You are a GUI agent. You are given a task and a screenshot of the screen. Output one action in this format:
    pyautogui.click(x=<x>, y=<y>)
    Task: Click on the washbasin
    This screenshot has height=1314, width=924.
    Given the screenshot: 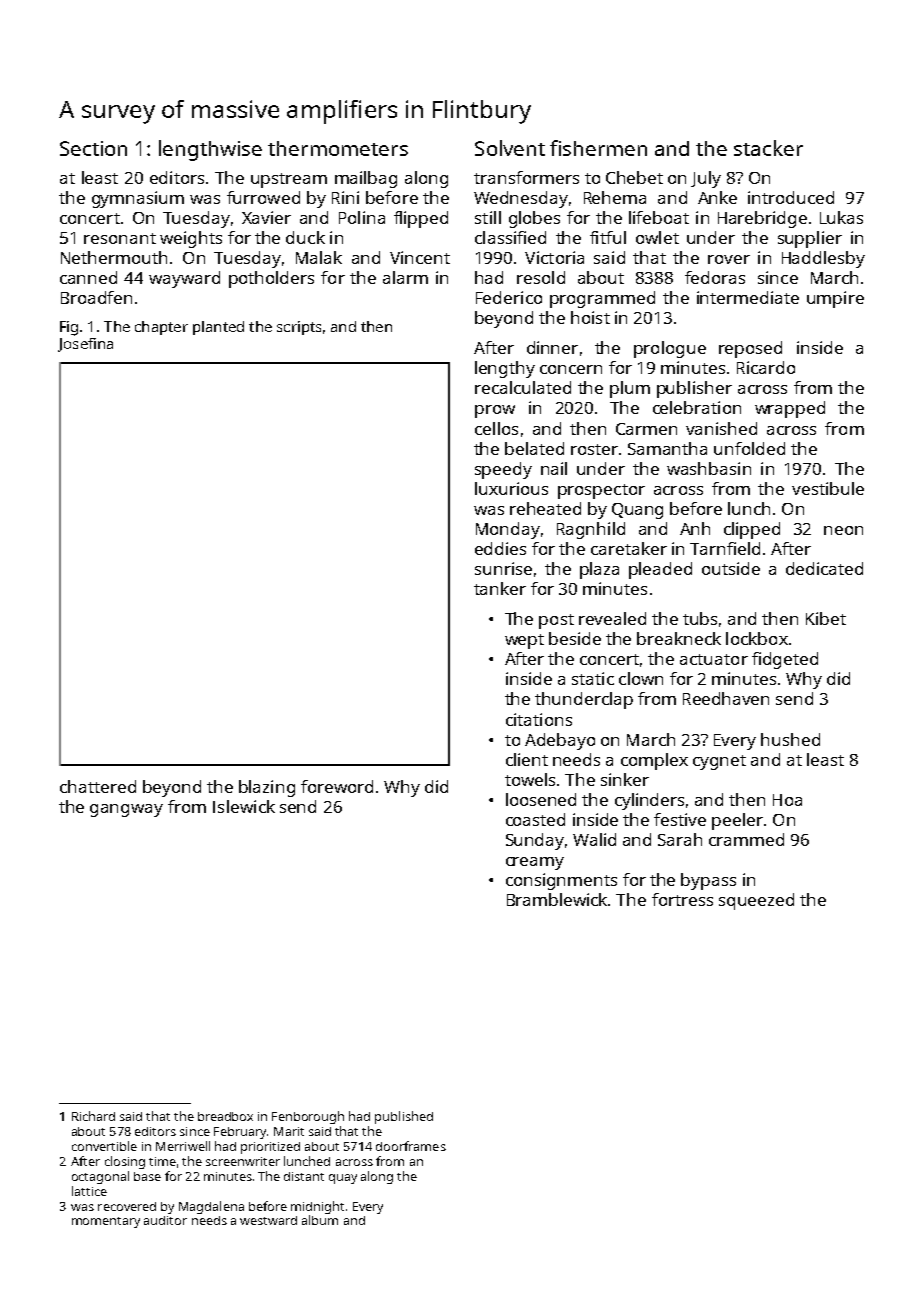 What is the action you would take?
    pyautogui.click(x=709, y=468)
